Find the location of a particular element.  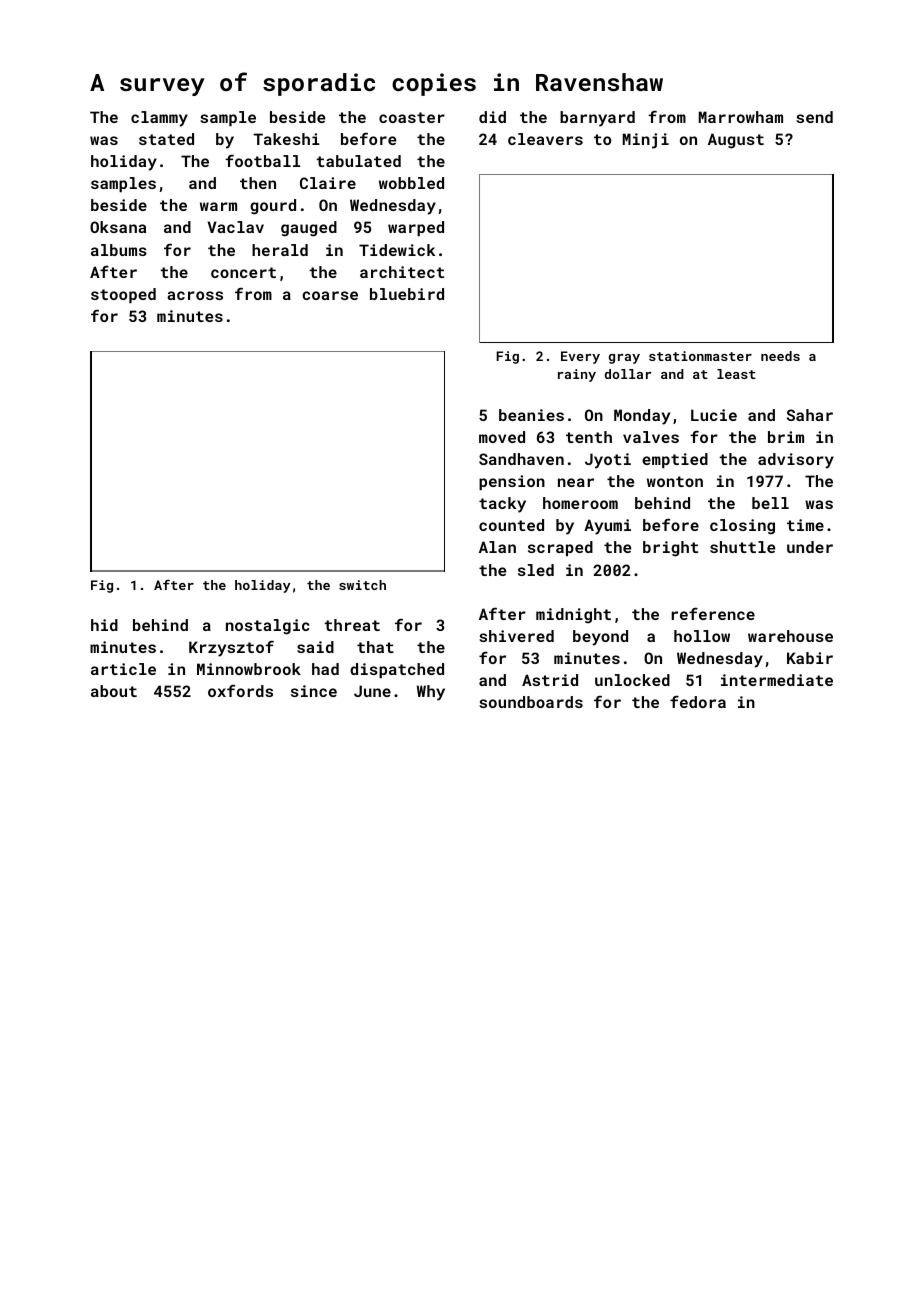

switch is located at coordinates (362, 585).
